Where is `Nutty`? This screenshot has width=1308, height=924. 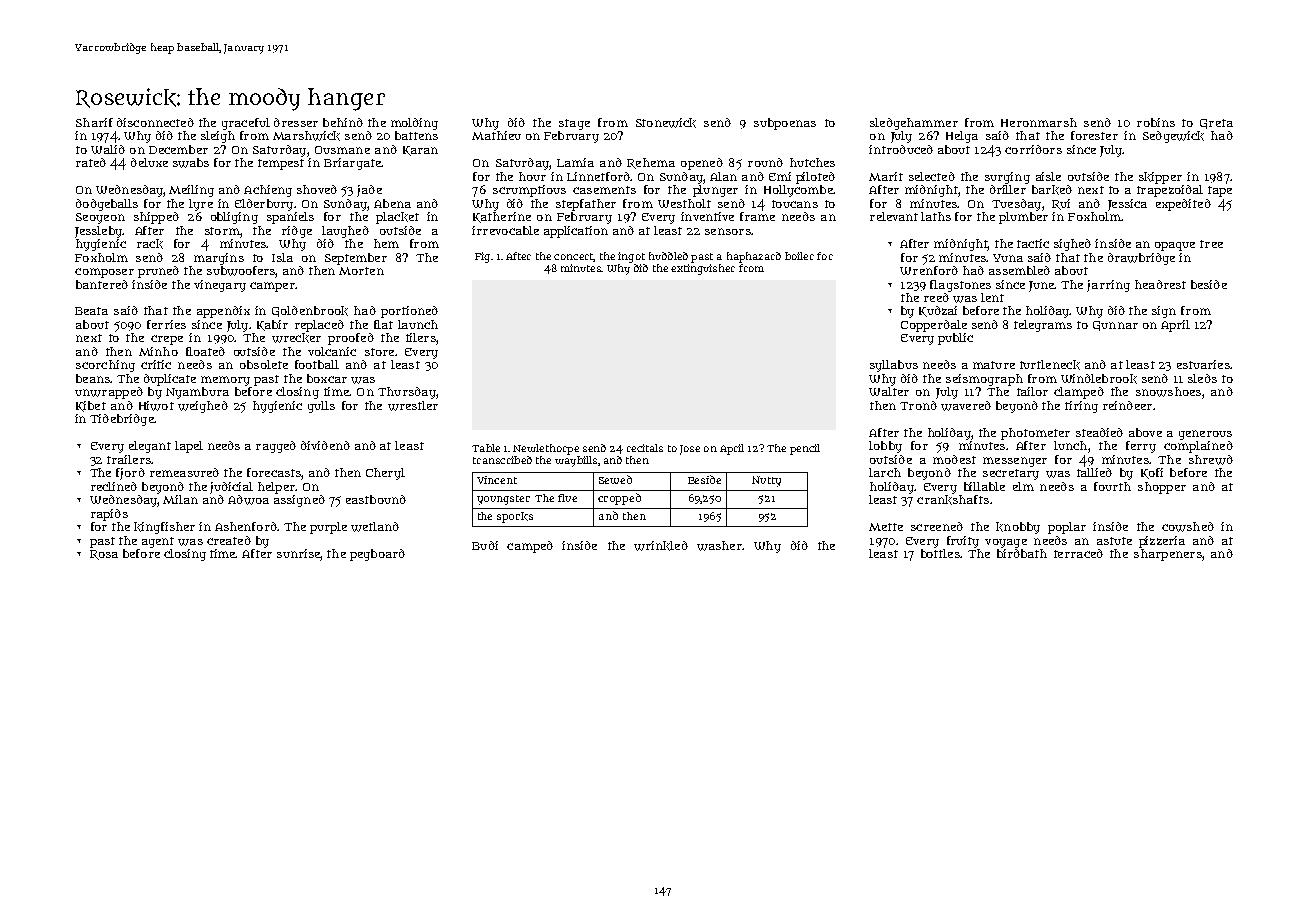 Nutty is located at coordinates (766, 481).
